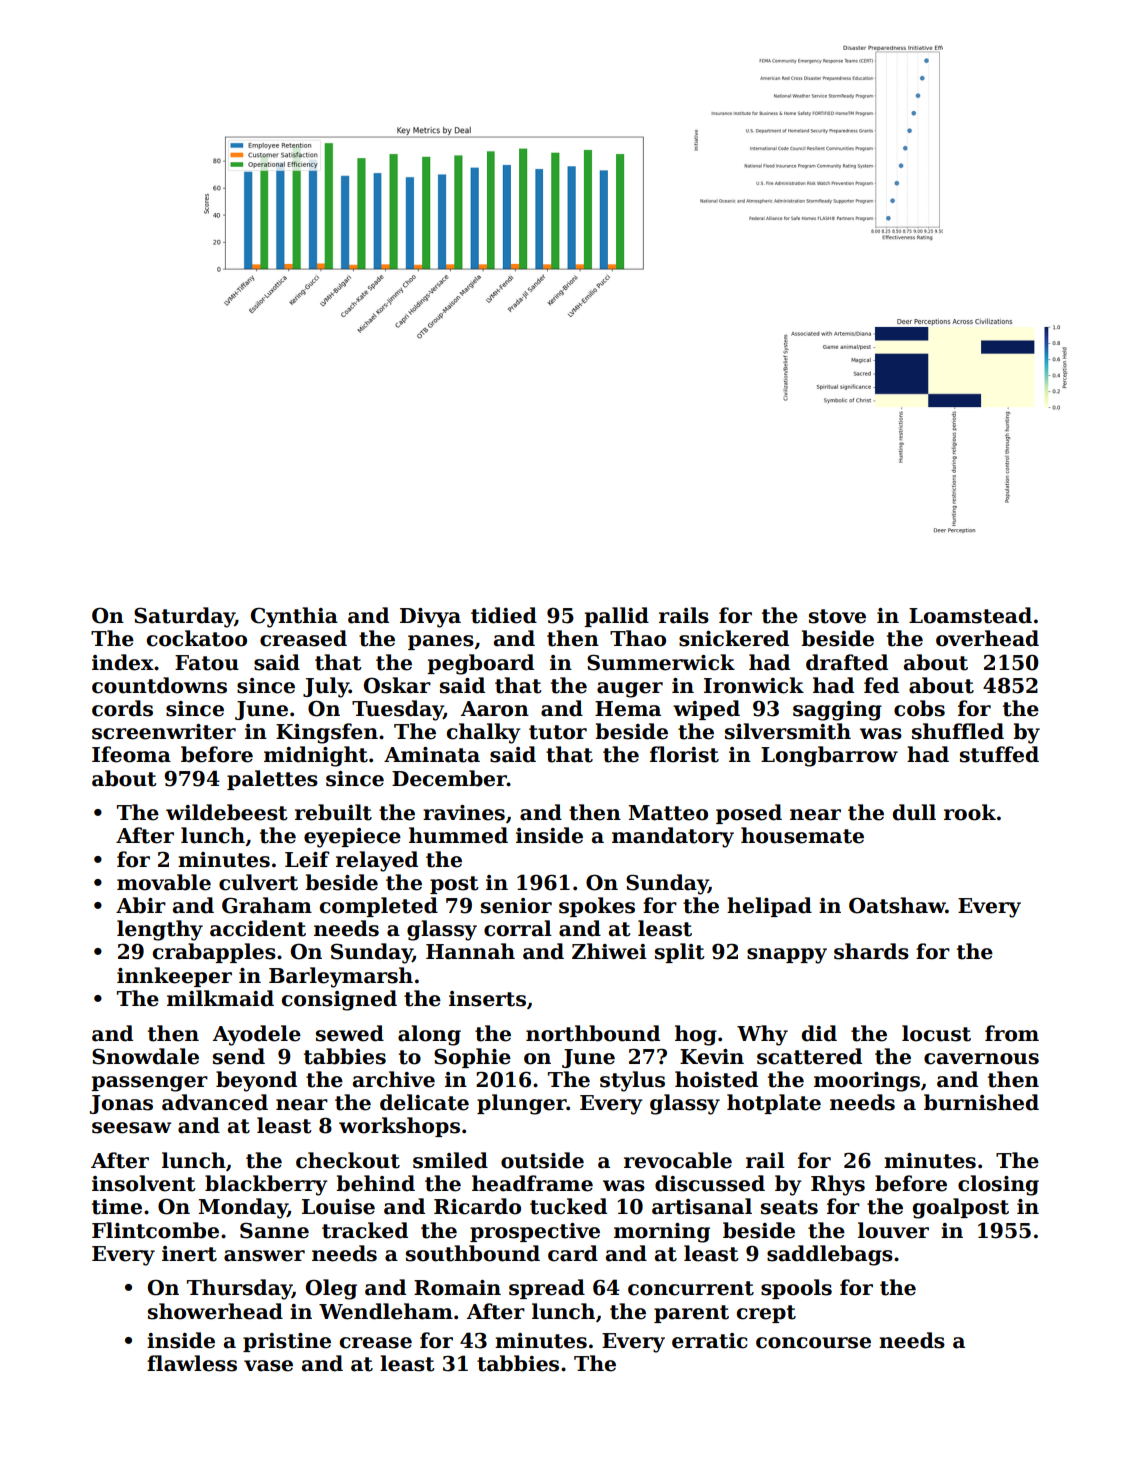 The image size is (1131, 1464). What do you see at coordinates (268, 1366) in the page?
I see `vase` at bounding box center [268, 1366].
